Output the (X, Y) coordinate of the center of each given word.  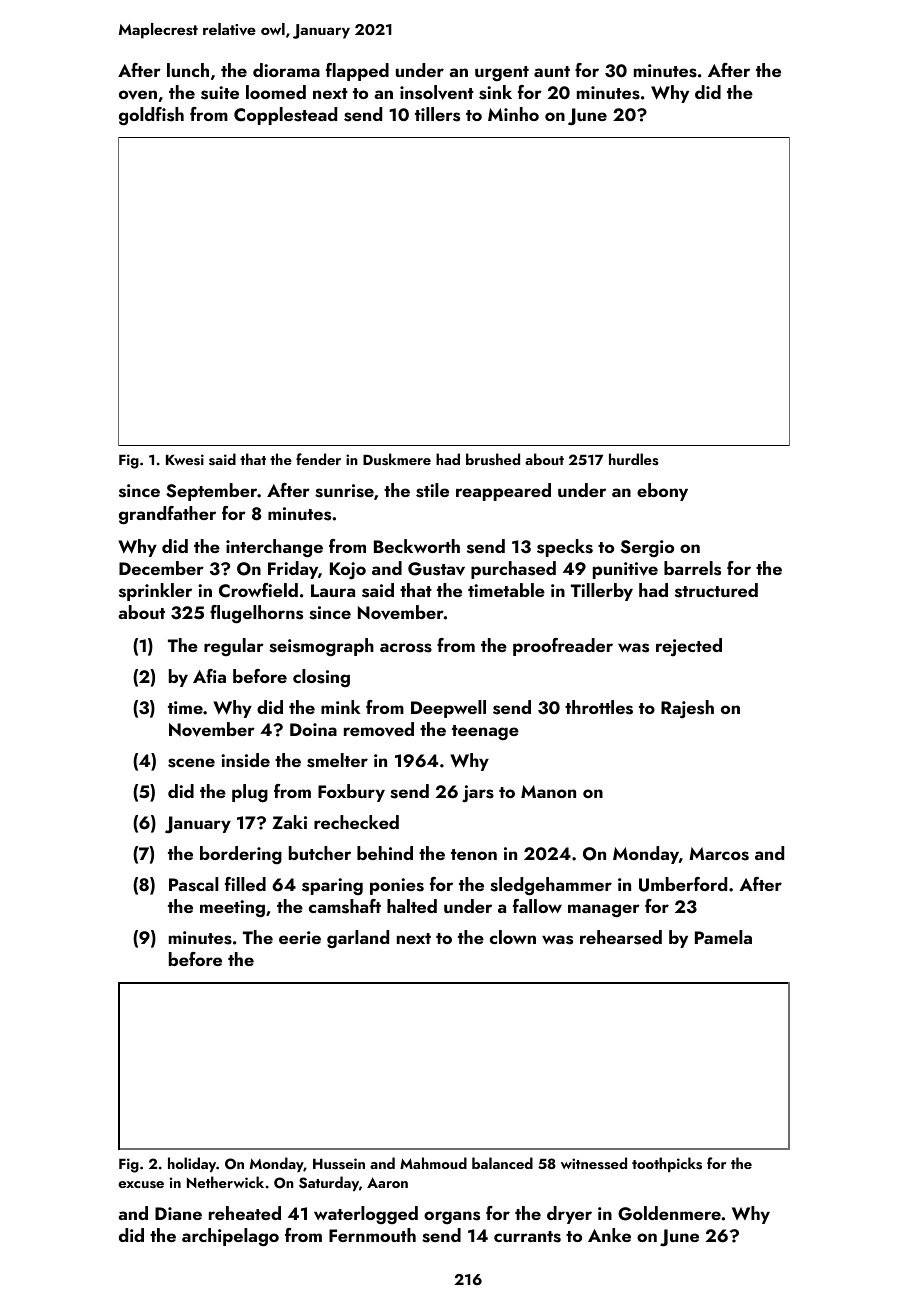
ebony (662, 492)
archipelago (230, 1237)
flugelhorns (256, 614)
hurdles (634, 459)
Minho (513, 114)
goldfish (151, 116)
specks (565, 548)
